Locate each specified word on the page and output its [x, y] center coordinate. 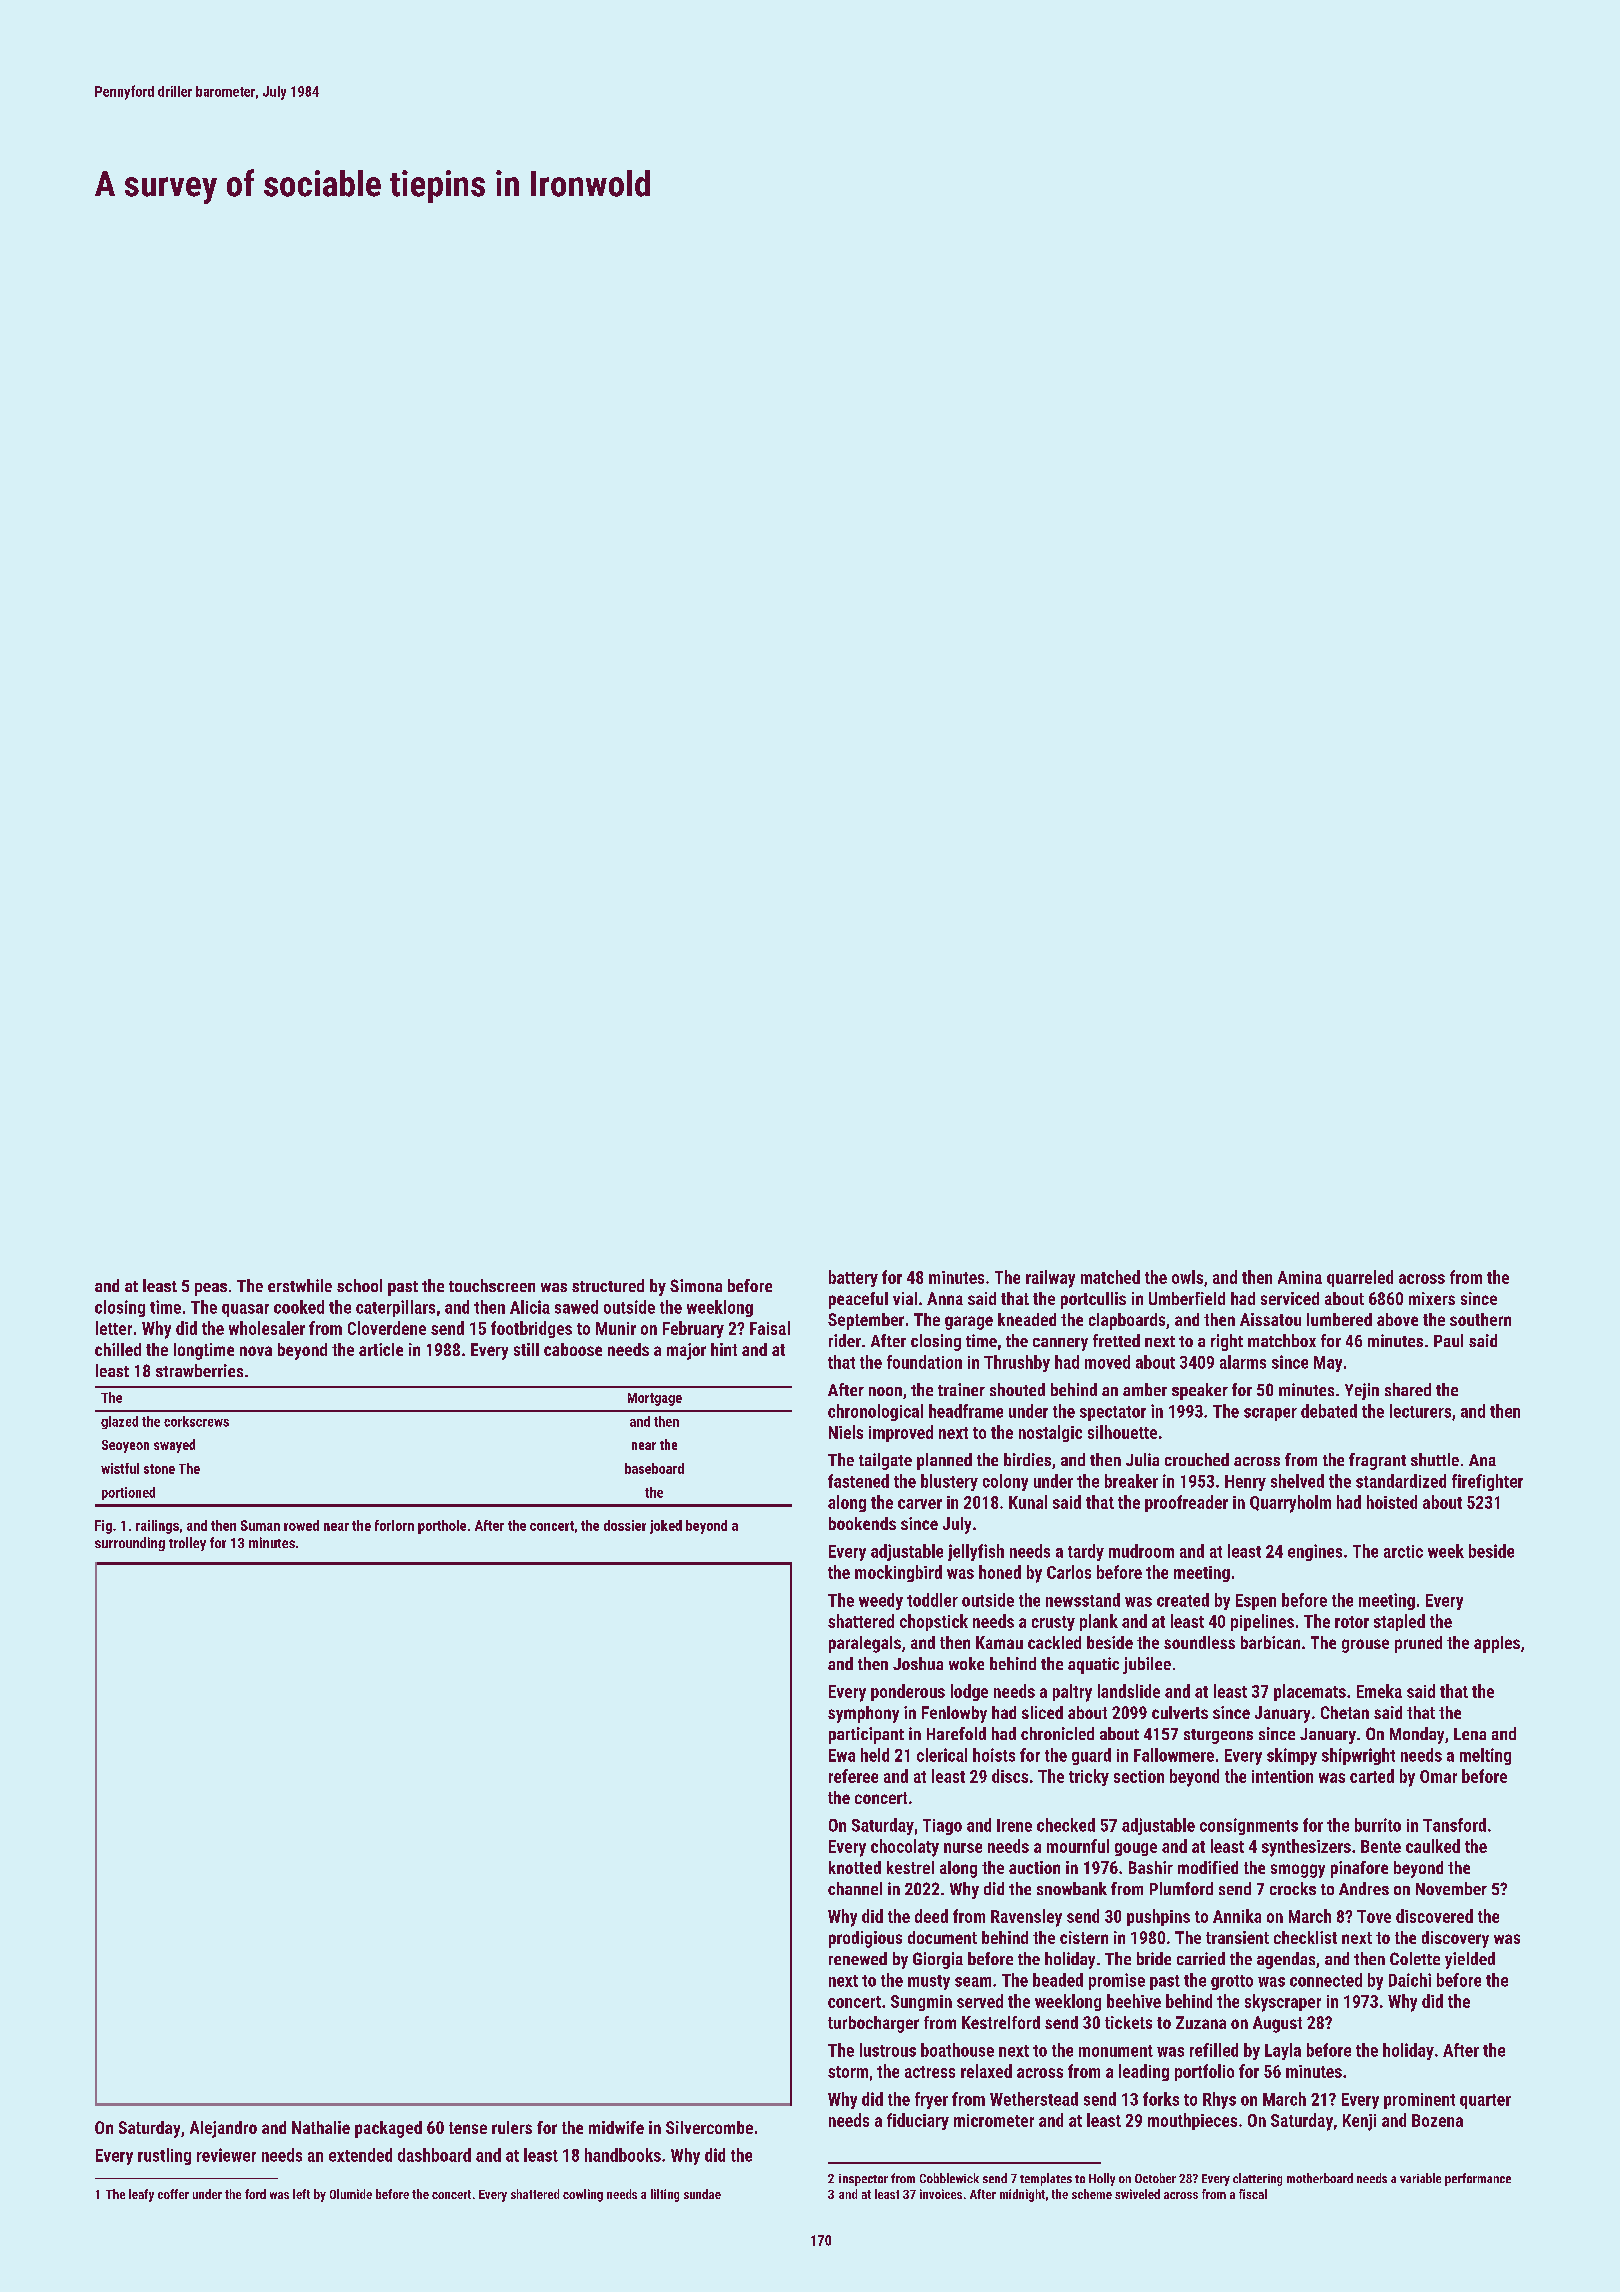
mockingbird [898, 1573]
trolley [187, 1544]
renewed [858, 1958]
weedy [881, 1601]
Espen [1256, 1602]
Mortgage [655, 1399]
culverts [1180, 1712]
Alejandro [223, 2129]
